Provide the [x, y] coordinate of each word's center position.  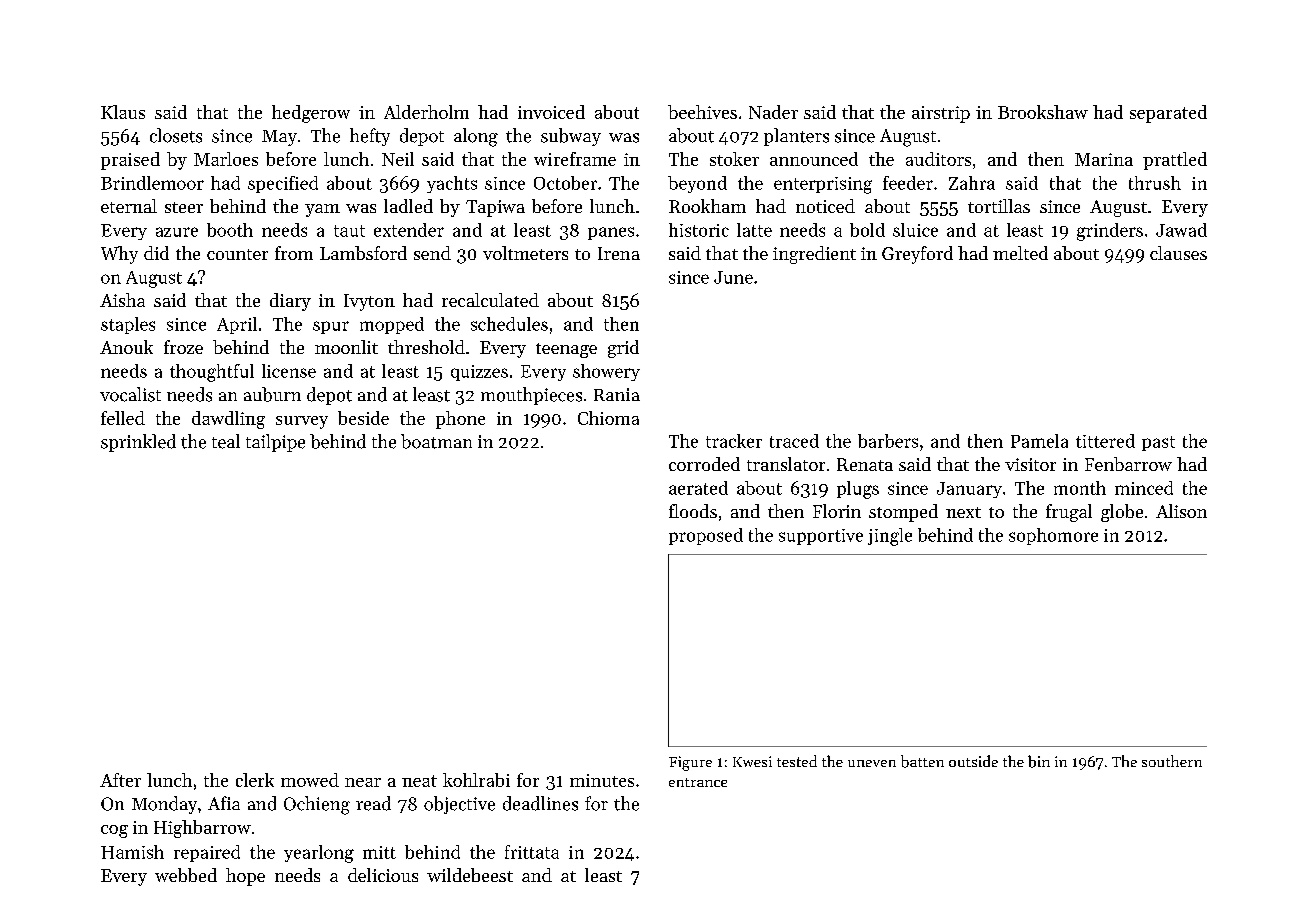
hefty [370, 137]
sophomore [1053, 536]
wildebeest [470, 875]
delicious [383, 875]
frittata [532, 852]
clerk [255, 780]
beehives [702, 112]
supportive [821, 537]
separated [1168, 114]
